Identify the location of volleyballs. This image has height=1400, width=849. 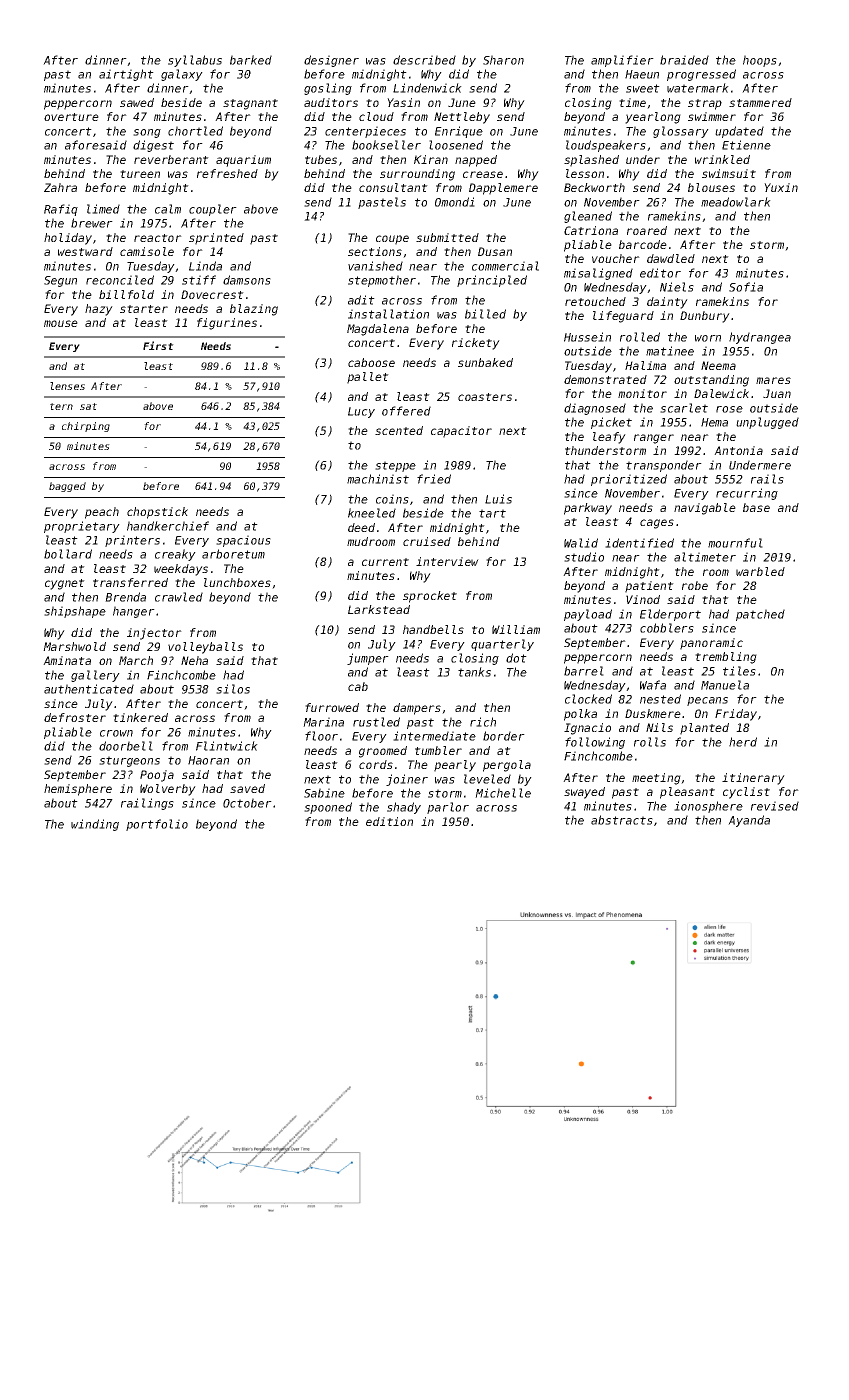
(205, 648).
